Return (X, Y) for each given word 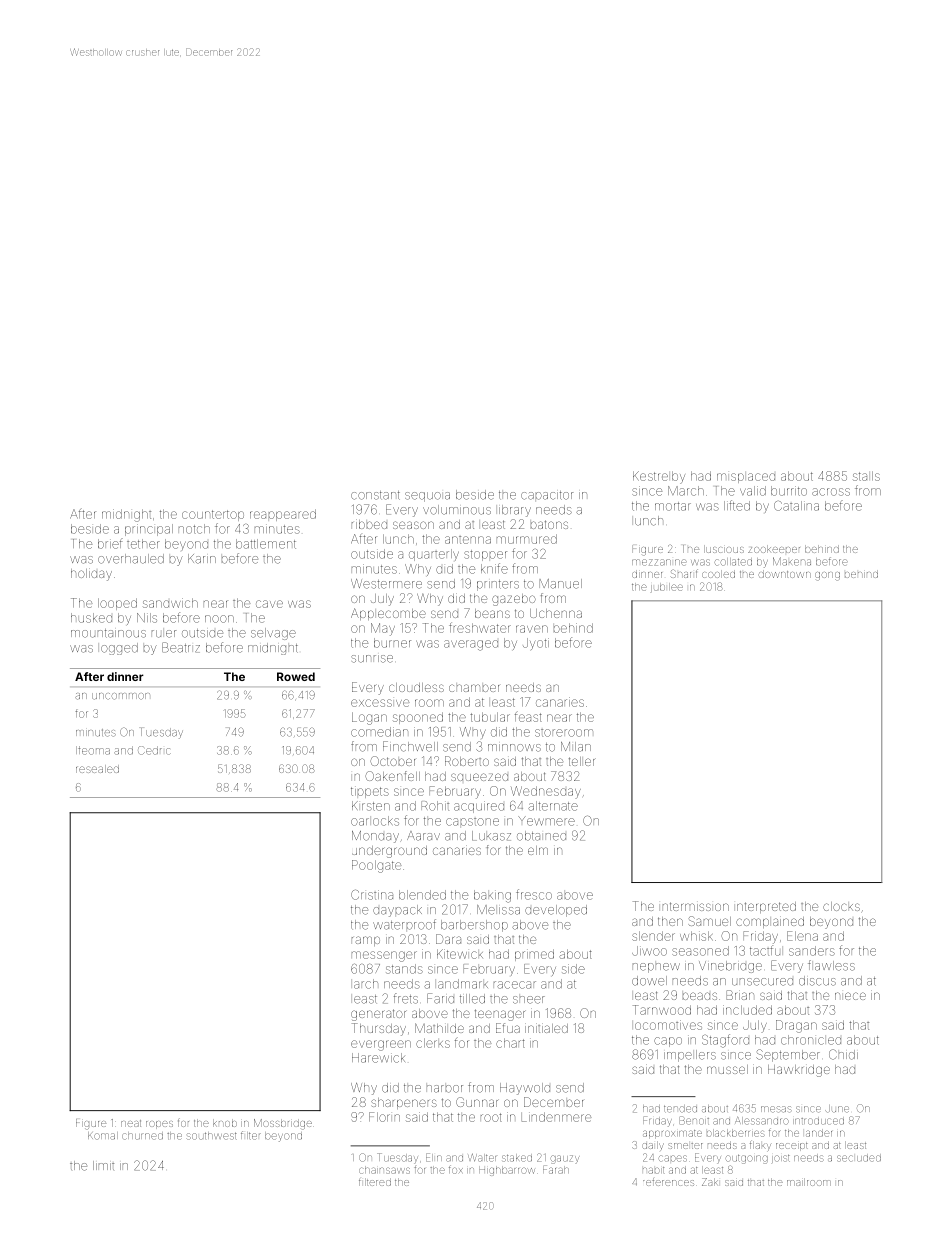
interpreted (766, 907)
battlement (266, 544)
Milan (576, 747)
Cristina (372, 895)
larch (366, 984)
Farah (556, 1170)
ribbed (369, 524)
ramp (366, 941)
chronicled (811, 1040)
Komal (103, 1136)
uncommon (121, 696)
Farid (440, 998)
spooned (418, 718)
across (831, 492)
